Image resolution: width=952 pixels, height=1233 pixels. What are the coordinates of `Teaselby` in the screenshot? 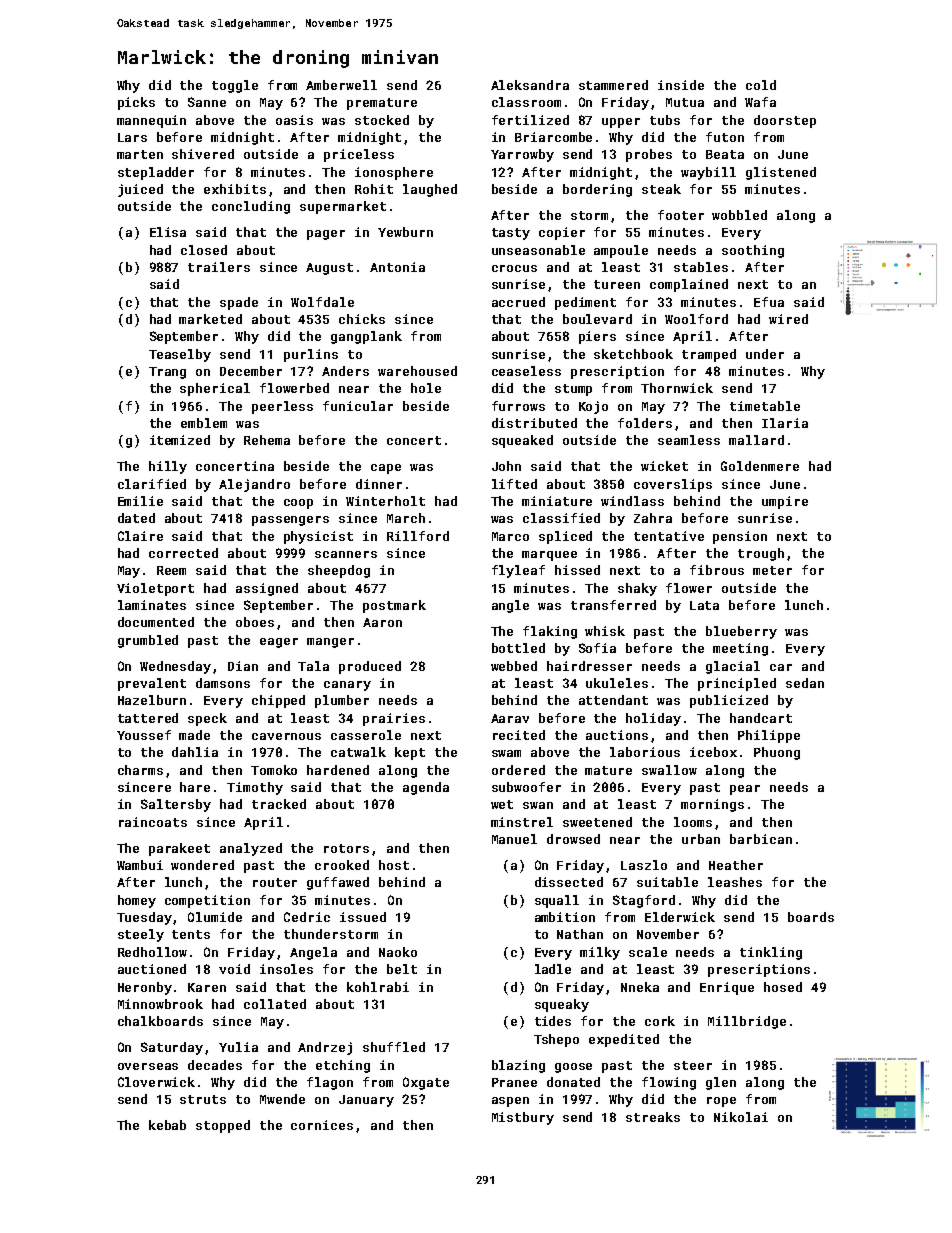 It's located at (180, 355).
